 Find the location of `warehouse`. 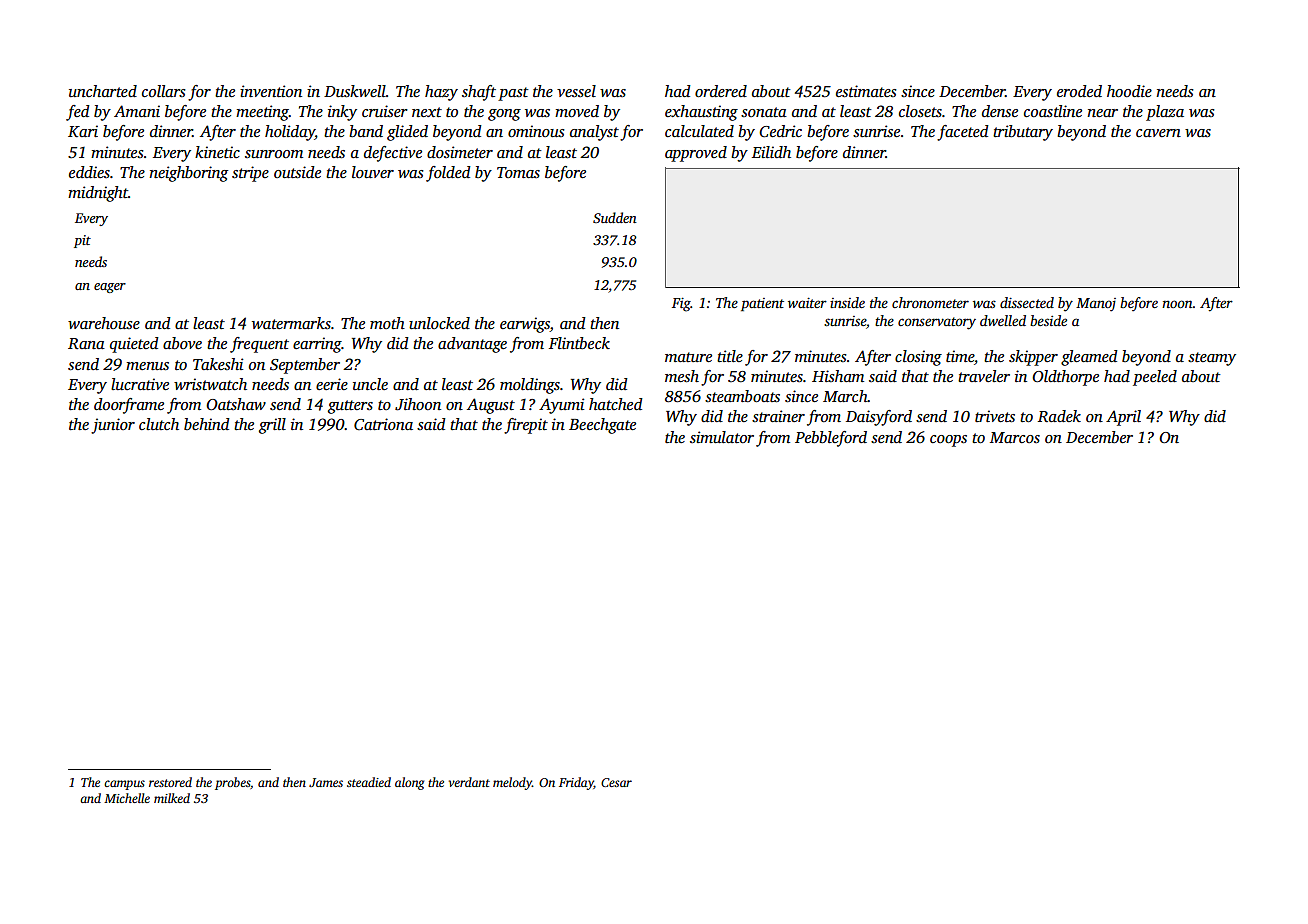

warehouse is located at coordinates (104, 323).
